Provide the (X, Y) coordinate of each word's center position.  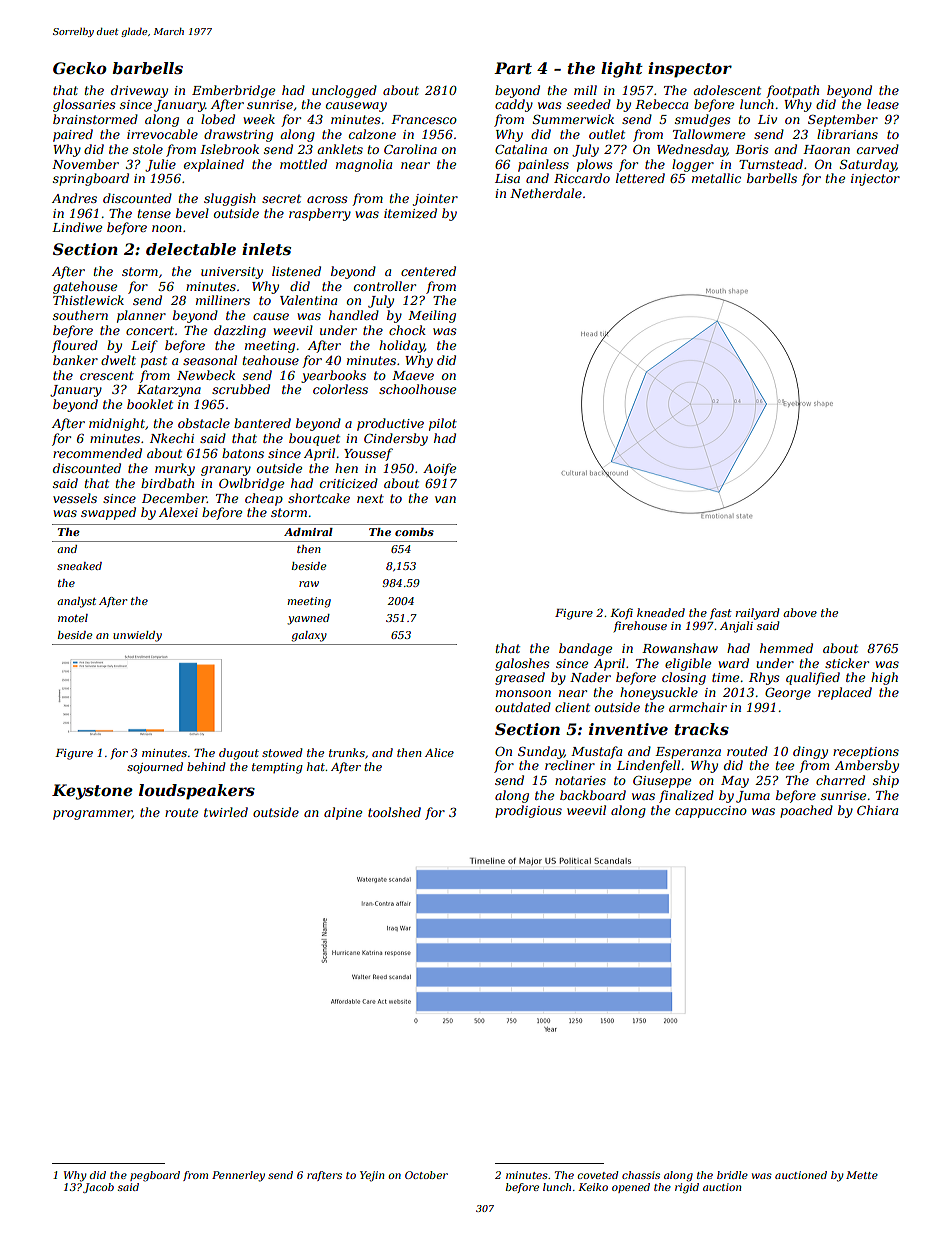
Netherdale (546, 193)
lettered (640, 178)
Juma (753, 797)
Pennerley (238, 1176)
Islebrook (229, 149)
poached (806, 811)
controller (385, 286)
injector (875, 180)
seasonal (210, 360)
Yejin (372, 1176)
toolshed (394, 812)
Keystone (92, 792)
